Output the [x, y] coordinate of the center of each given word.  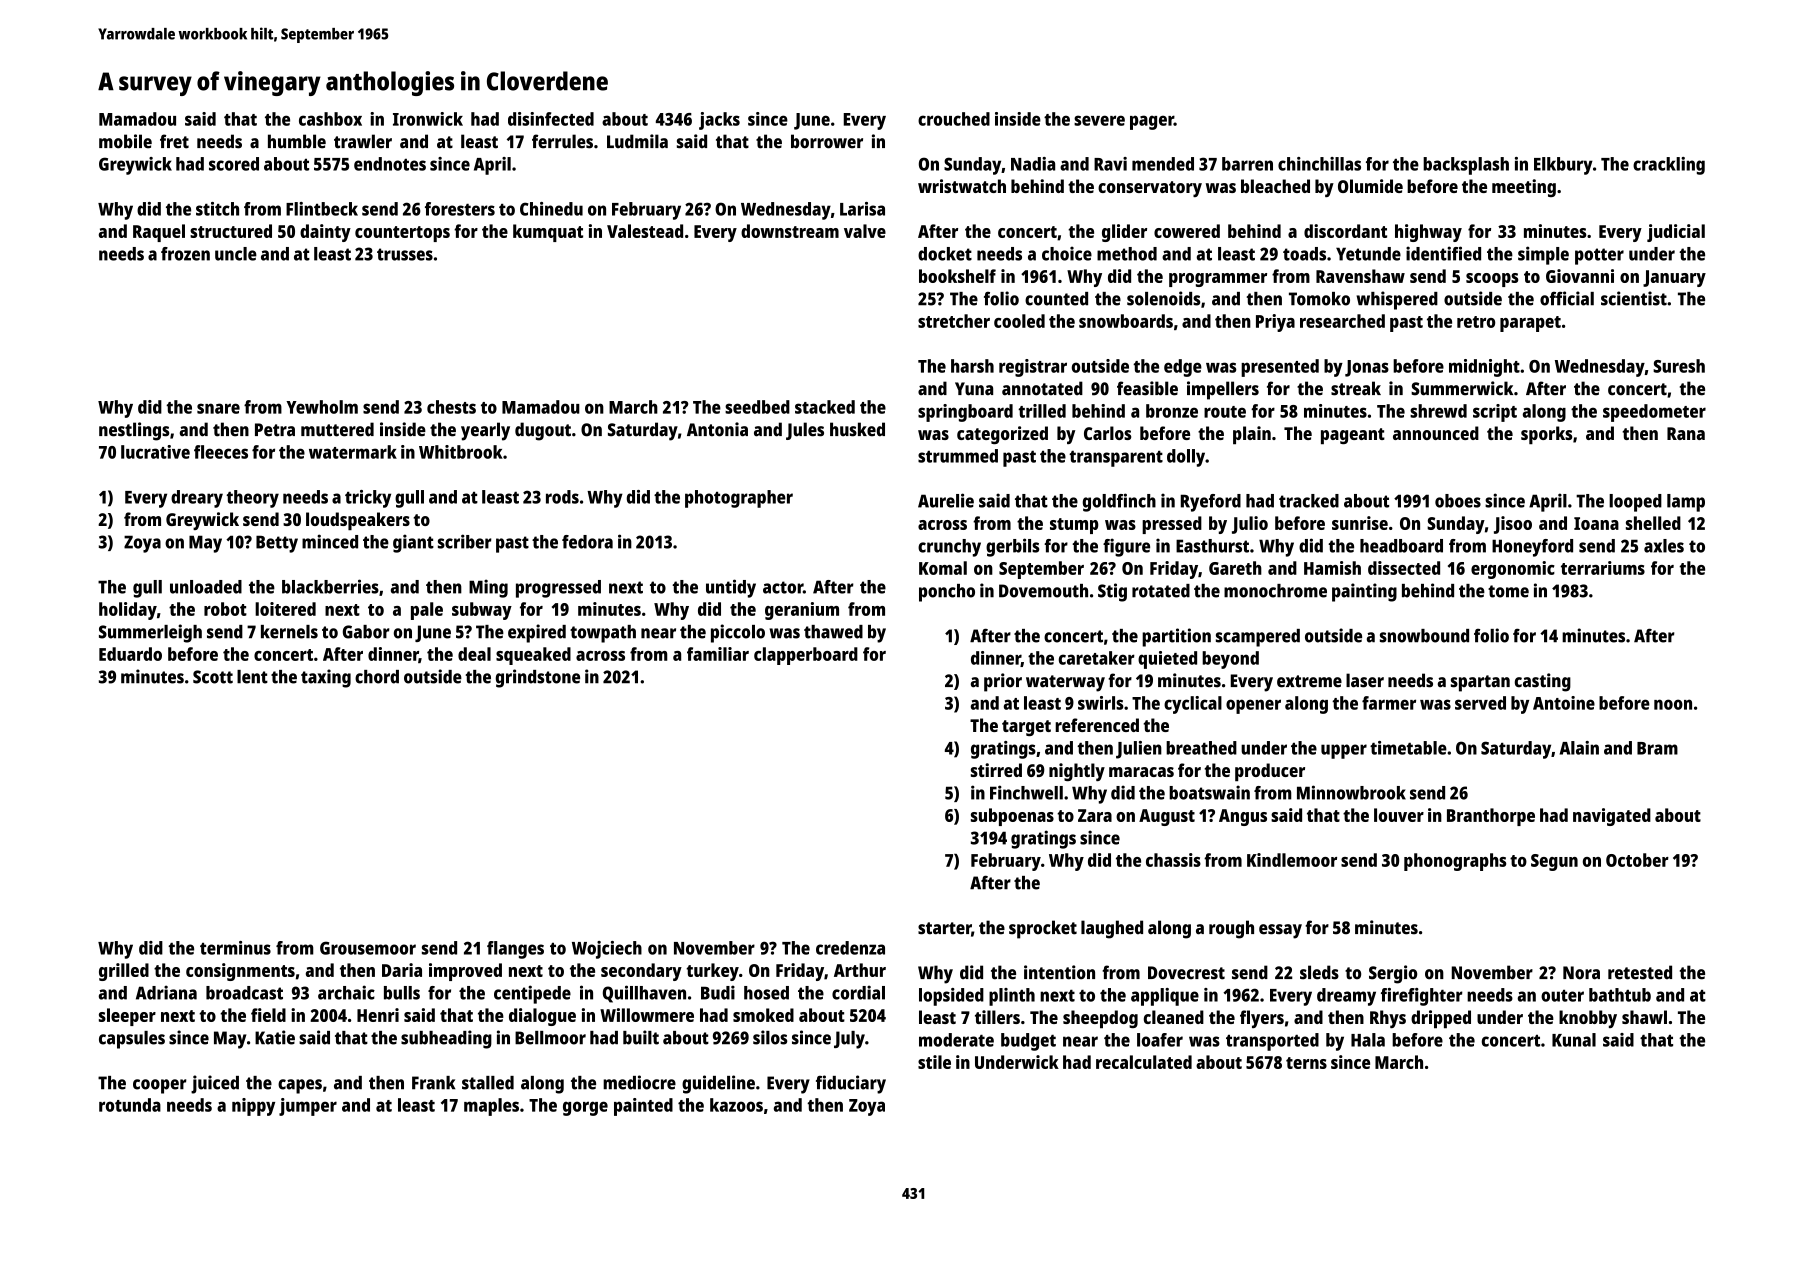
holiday [128, 611]
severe [1099, 120]
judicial [1676, 233]
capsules [132, 1040]
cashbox [330, 119]
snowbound [1424, 636]
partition [1176, 637]
